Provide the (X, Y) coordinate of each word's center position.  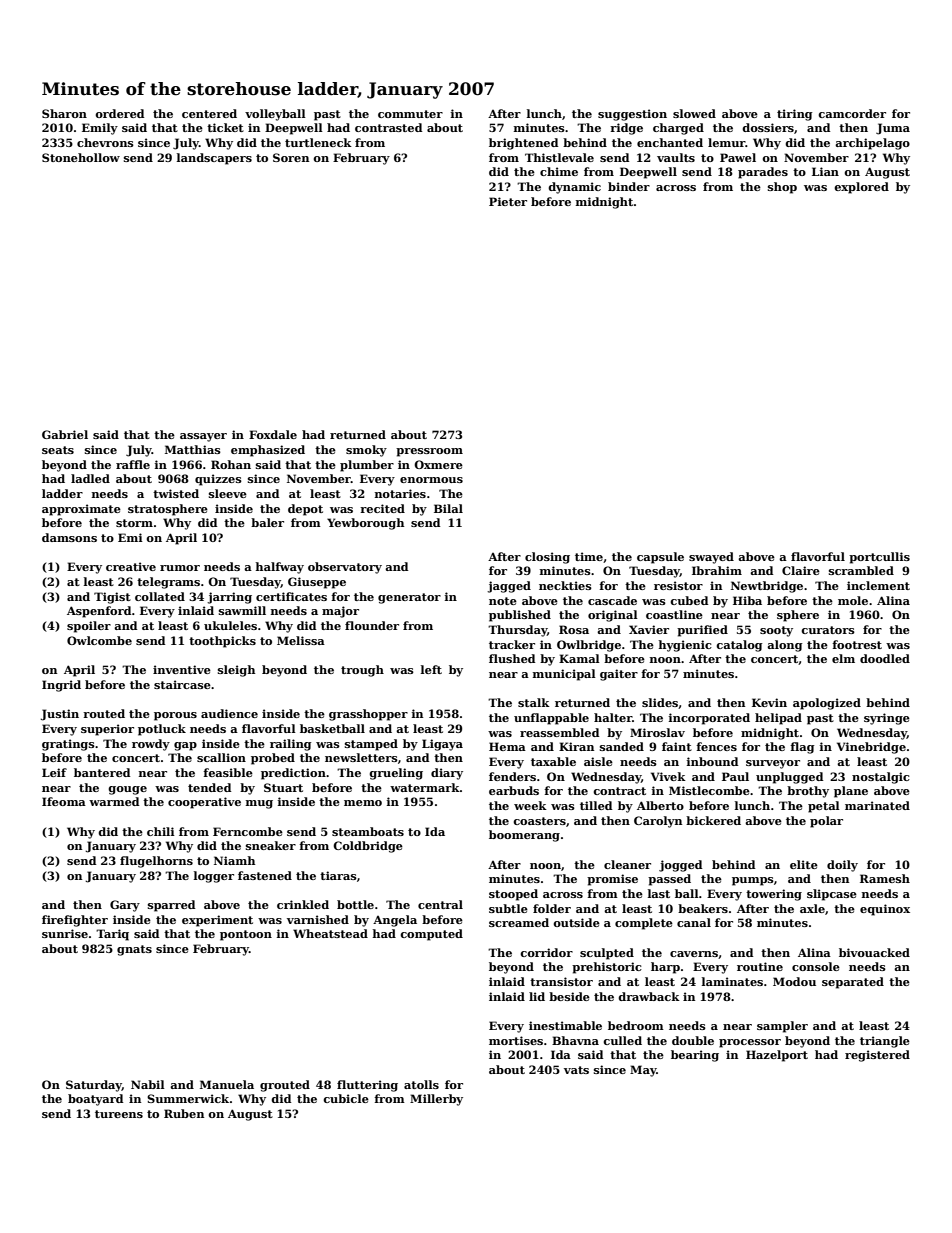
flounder (372, 625)
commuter (410, 114)
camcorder (852, 113)
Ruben (184, 1113)
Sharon (64, 113)
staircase (182, 684)
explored (861, 188)
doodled (885, 658)
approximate (81, 510)
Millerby (436, 1100)
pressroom (429, 452)
